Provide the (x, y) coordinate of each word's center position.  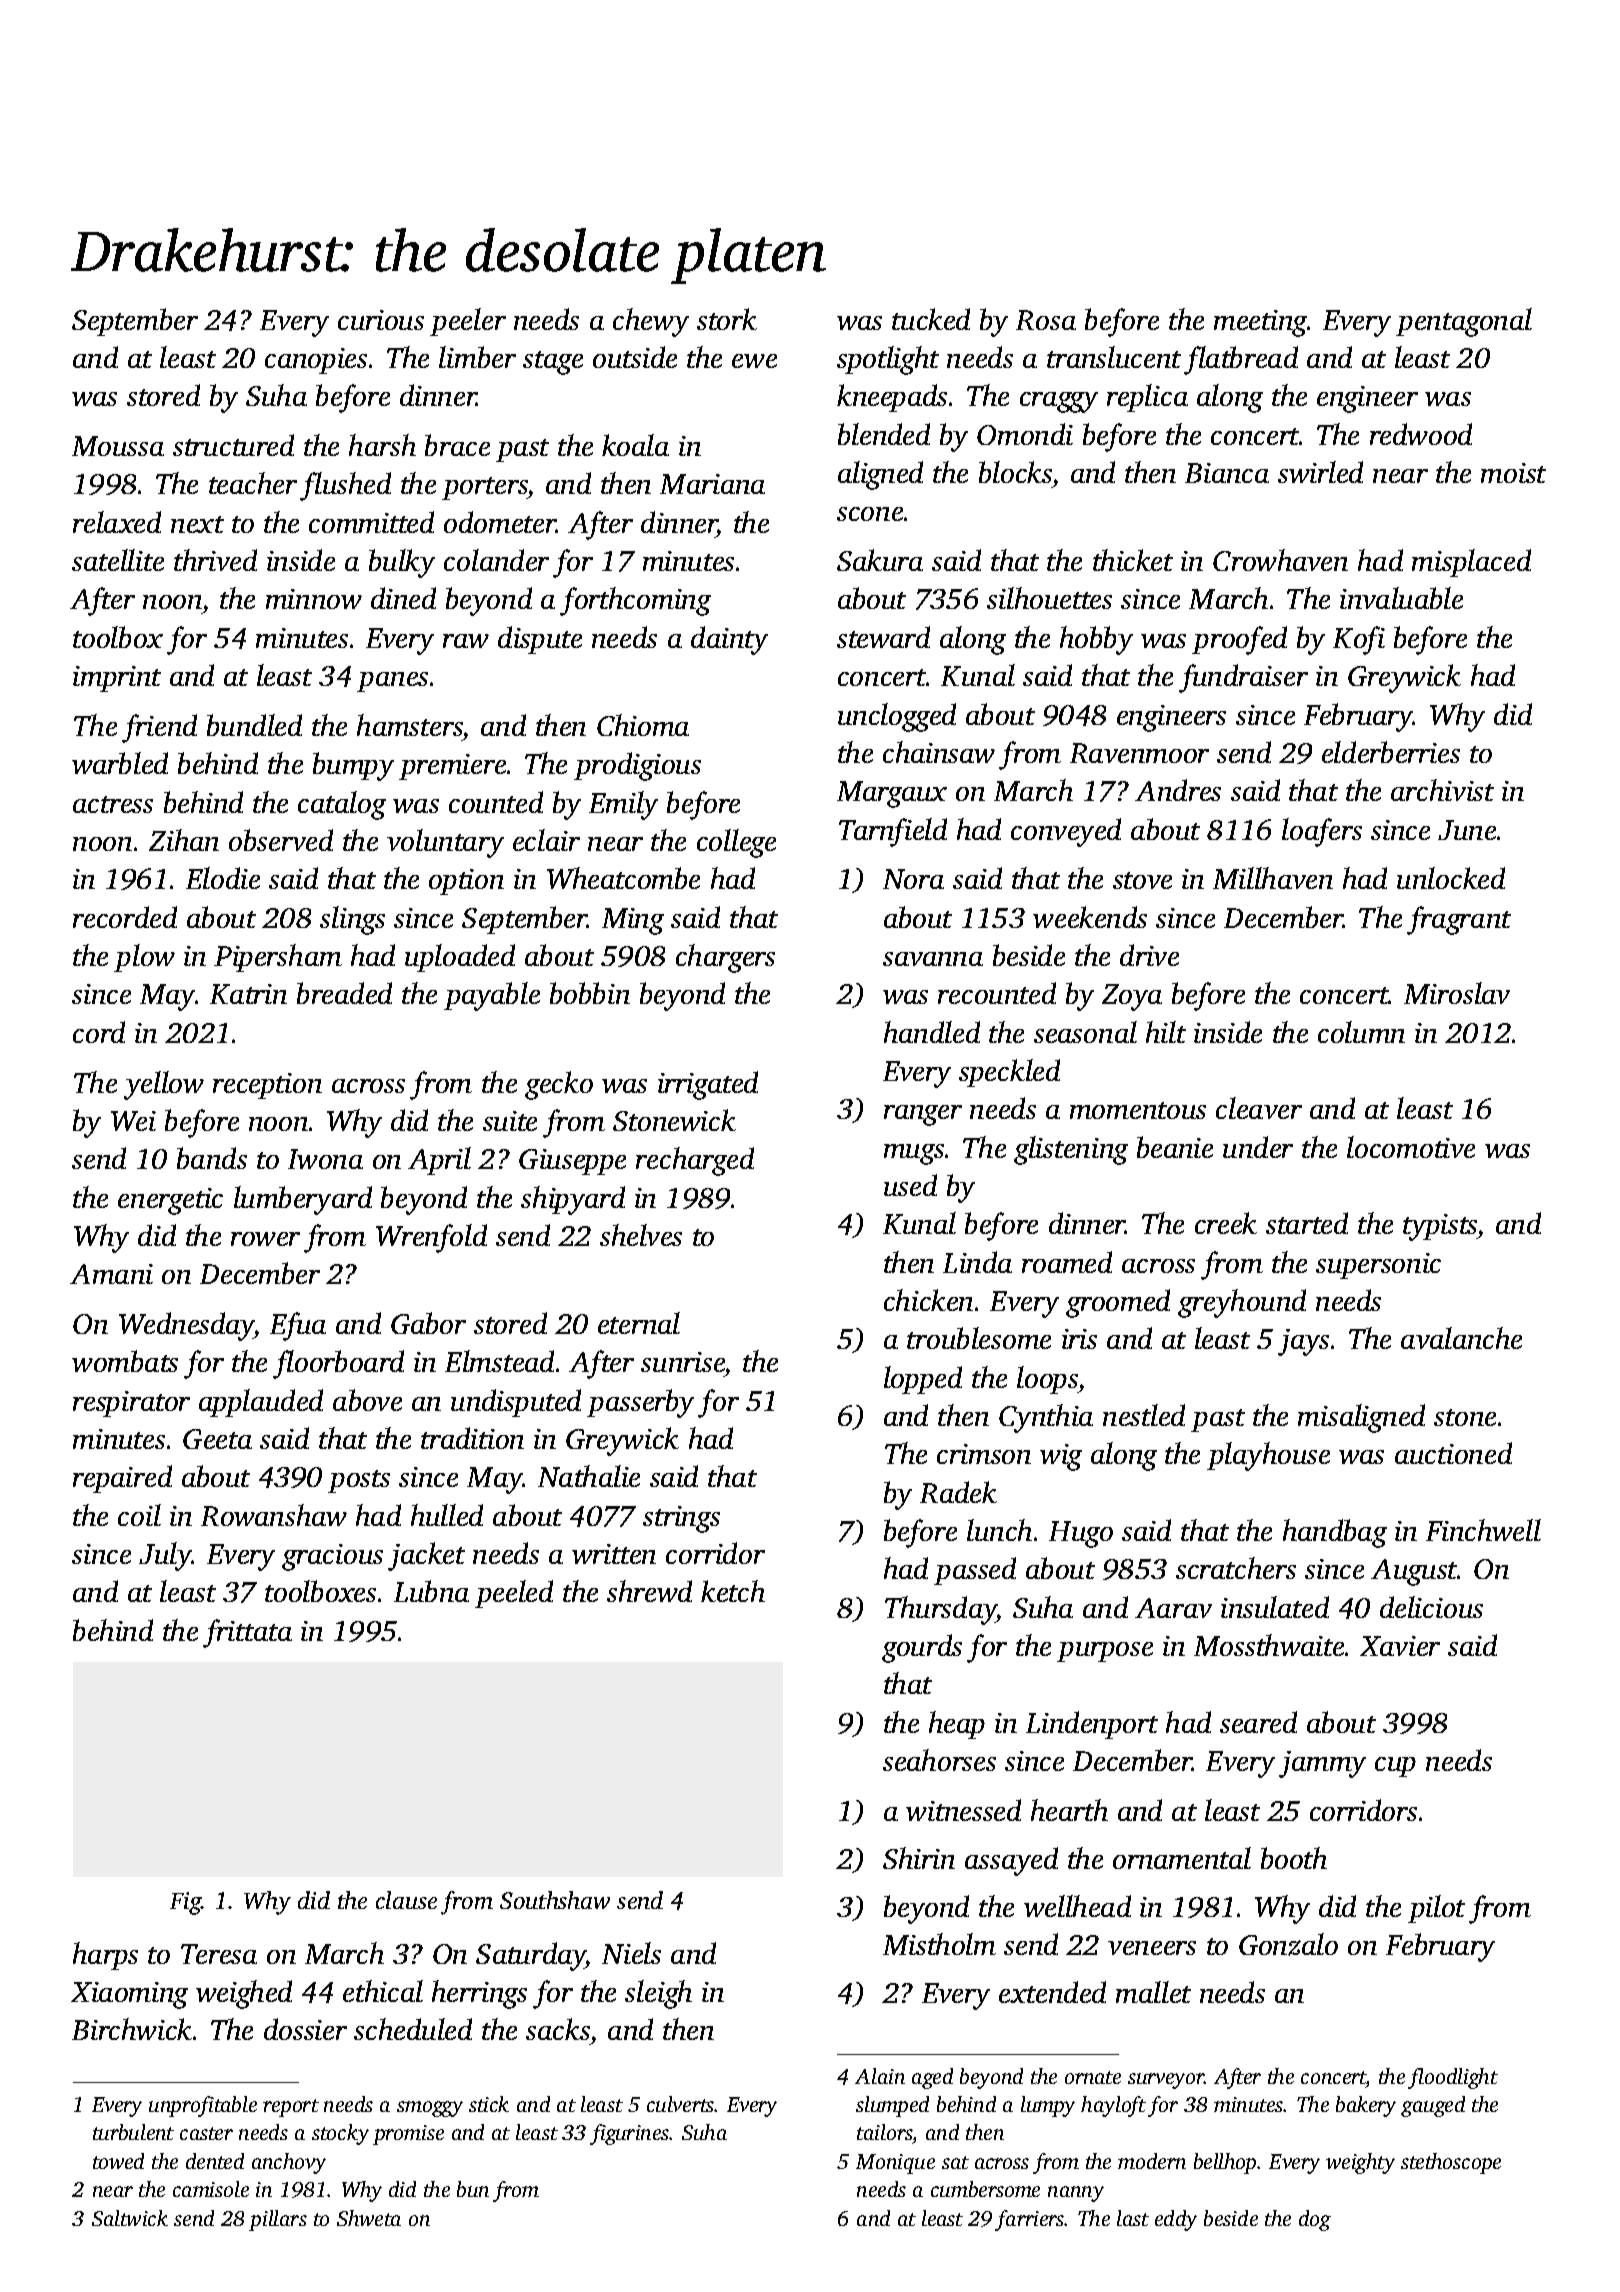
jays (1303, 1342)
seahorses (939, 1760)
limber (477, 357)
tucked (931, 319)
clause (406, 1900)
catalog (342, 805)
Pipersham (278, 958)
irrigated (708, 1085)
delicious (1431, 1607)
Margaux (892, 794)
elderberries (1391, 752)
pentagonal (1464, 322)
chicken (928, 1300)
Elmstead (499, 1361)
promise (408, 2135)
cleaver (1259, 1108)
